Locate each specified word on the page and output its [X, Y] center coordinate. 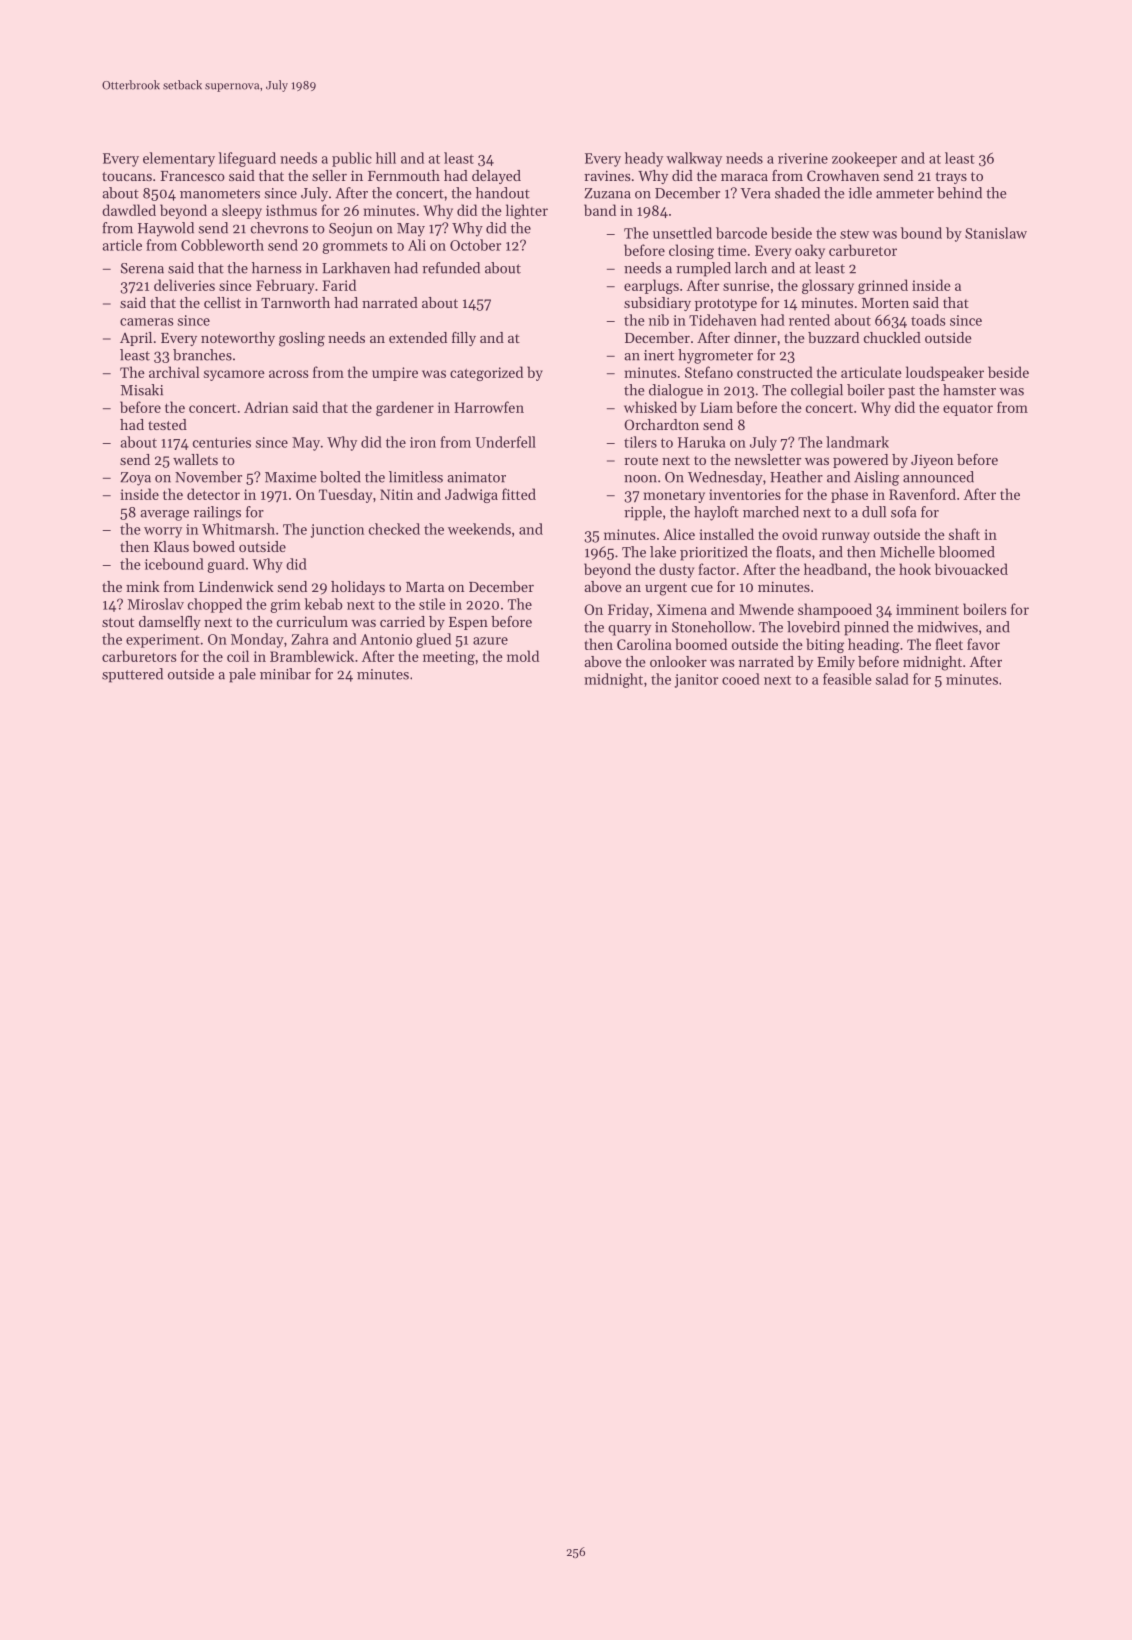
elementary [179, 159]
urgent [666, 589]
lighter [527, 211]
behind [959, 193]
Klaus [171, 546]
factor [717, 569]
